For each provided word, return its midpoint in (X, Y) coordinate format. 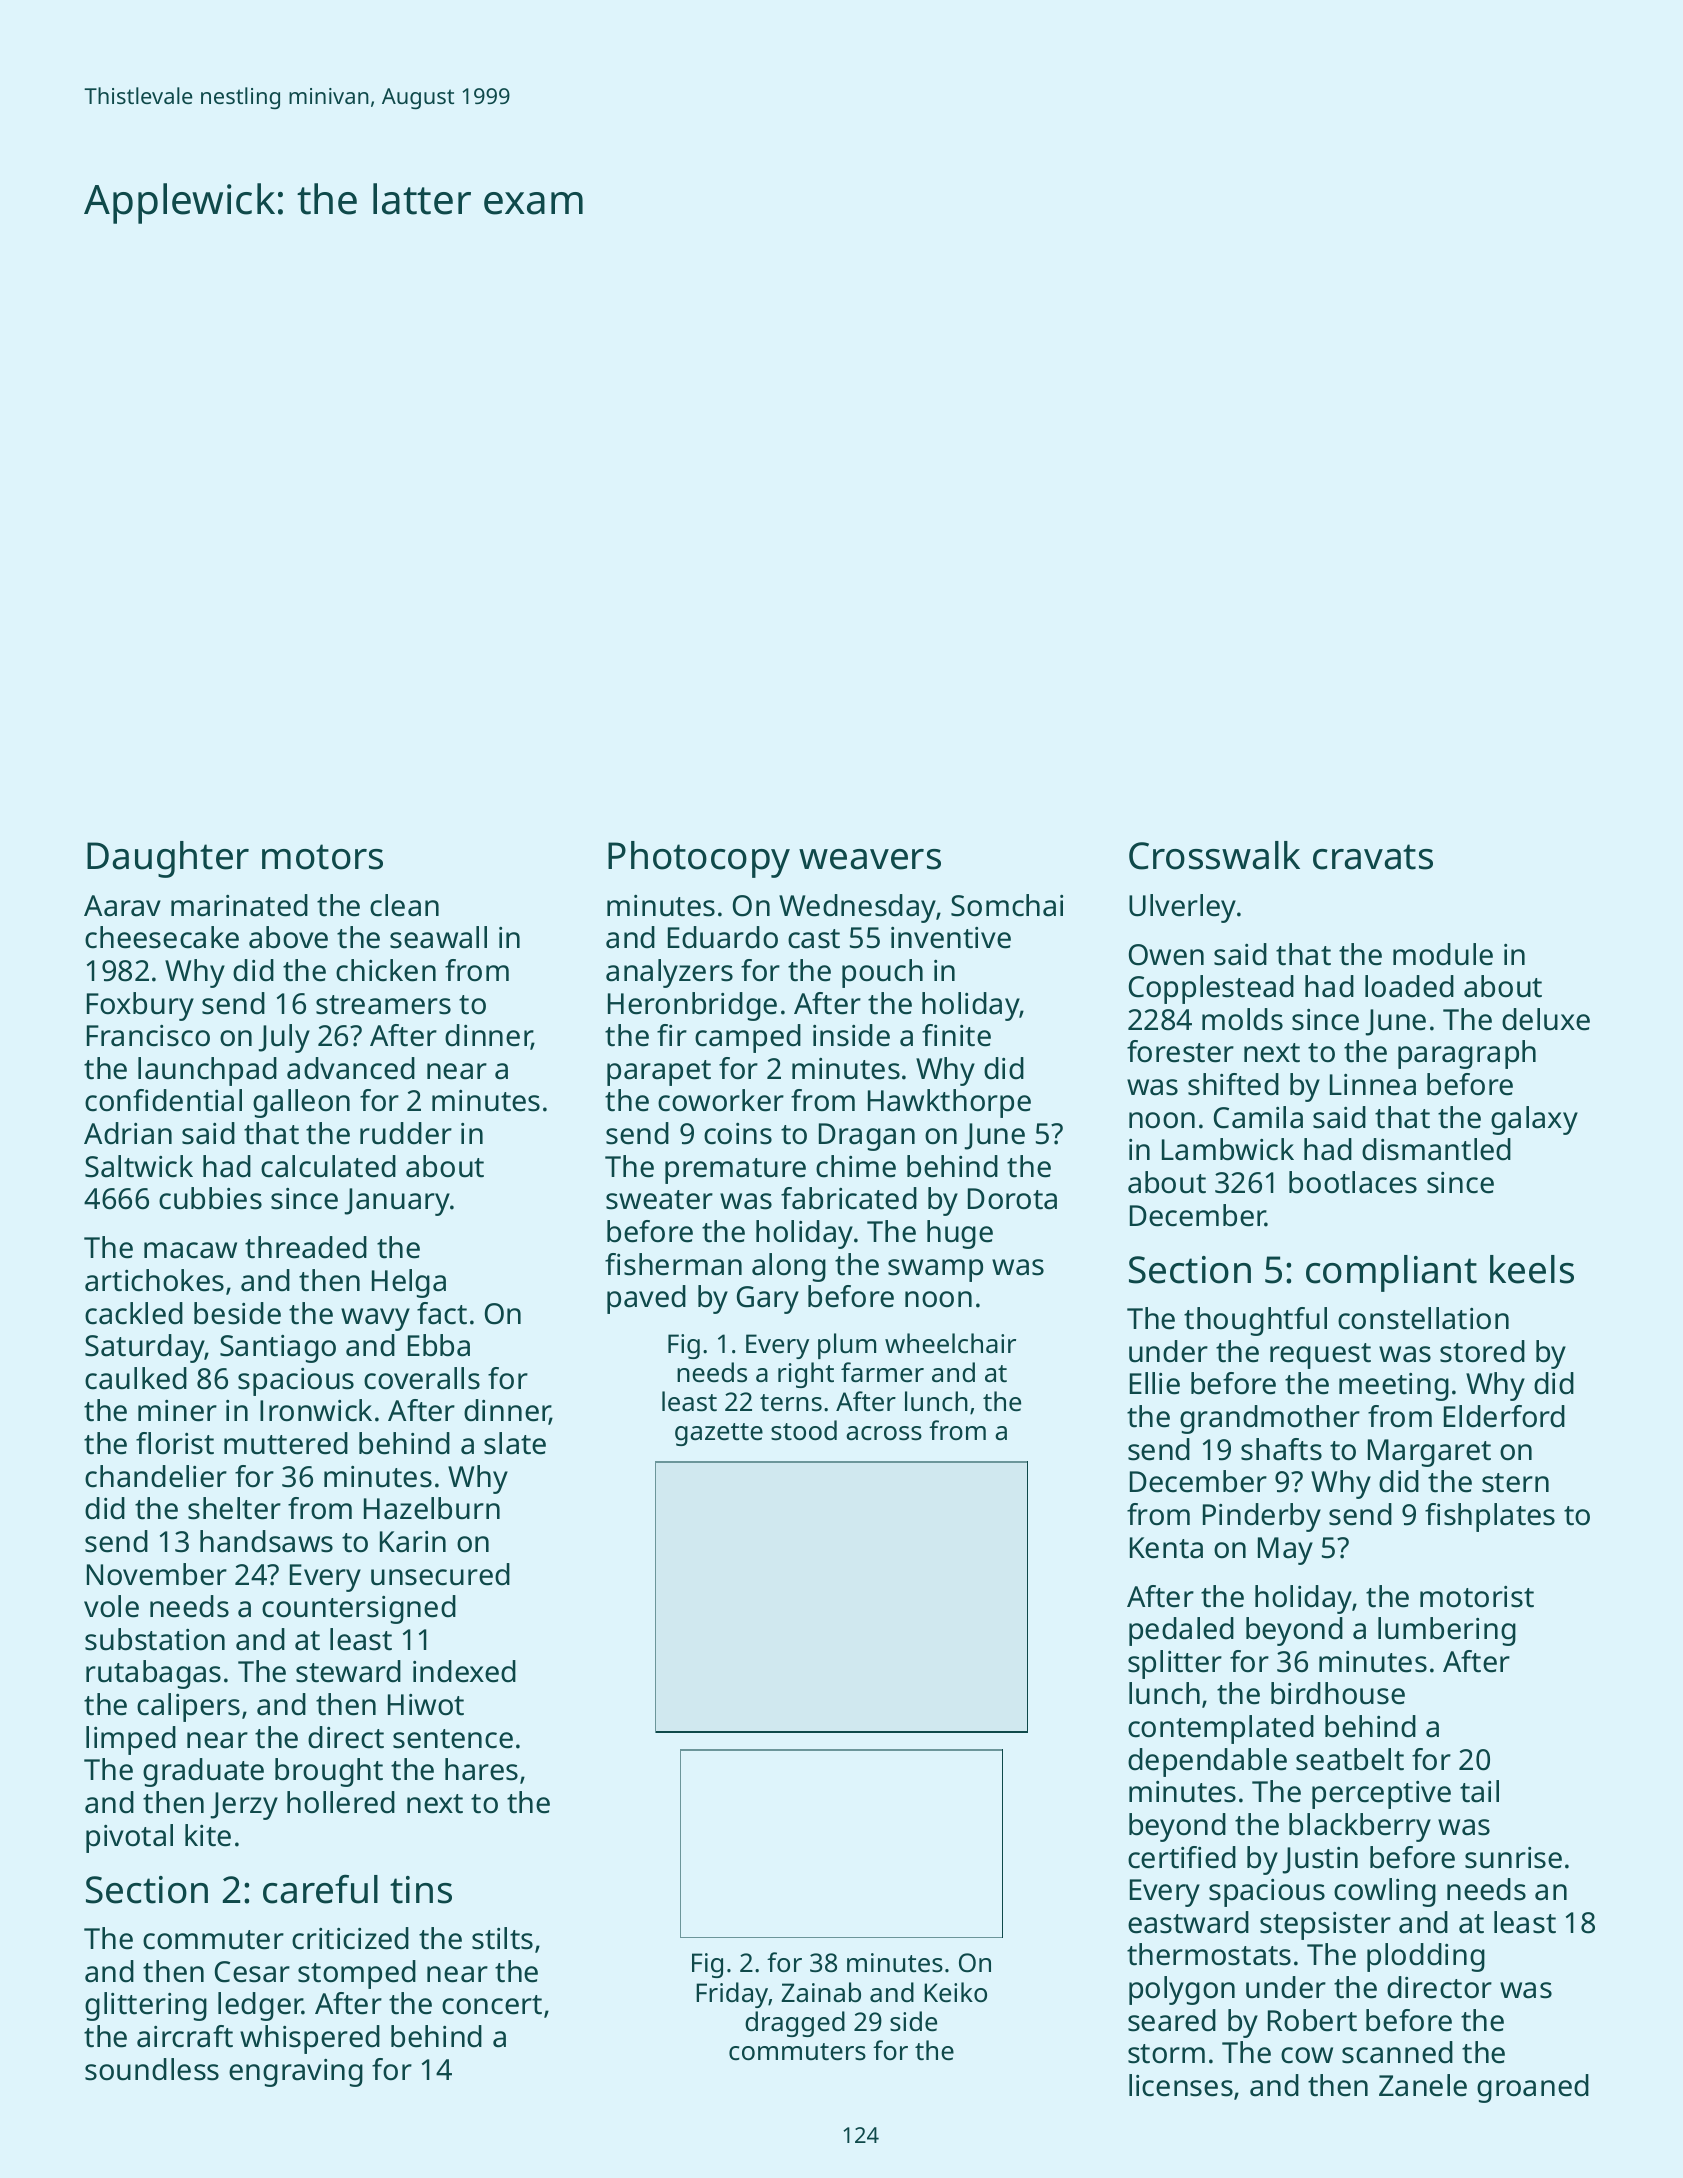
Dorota (1012, 1199)
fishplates (1490, 1517)
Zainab (821, 1992)
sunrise (1513, 1858)
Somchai (1007, 905)
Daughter (168, 859)
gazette (719, 1434)
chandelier (156, 1476)
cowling (1385, 1892)
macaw (190, 1250)
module (1443, 954)
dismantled (1436, 1149)
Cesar (252, 1972)
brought (329, 1772)
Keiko (955, 1992)
